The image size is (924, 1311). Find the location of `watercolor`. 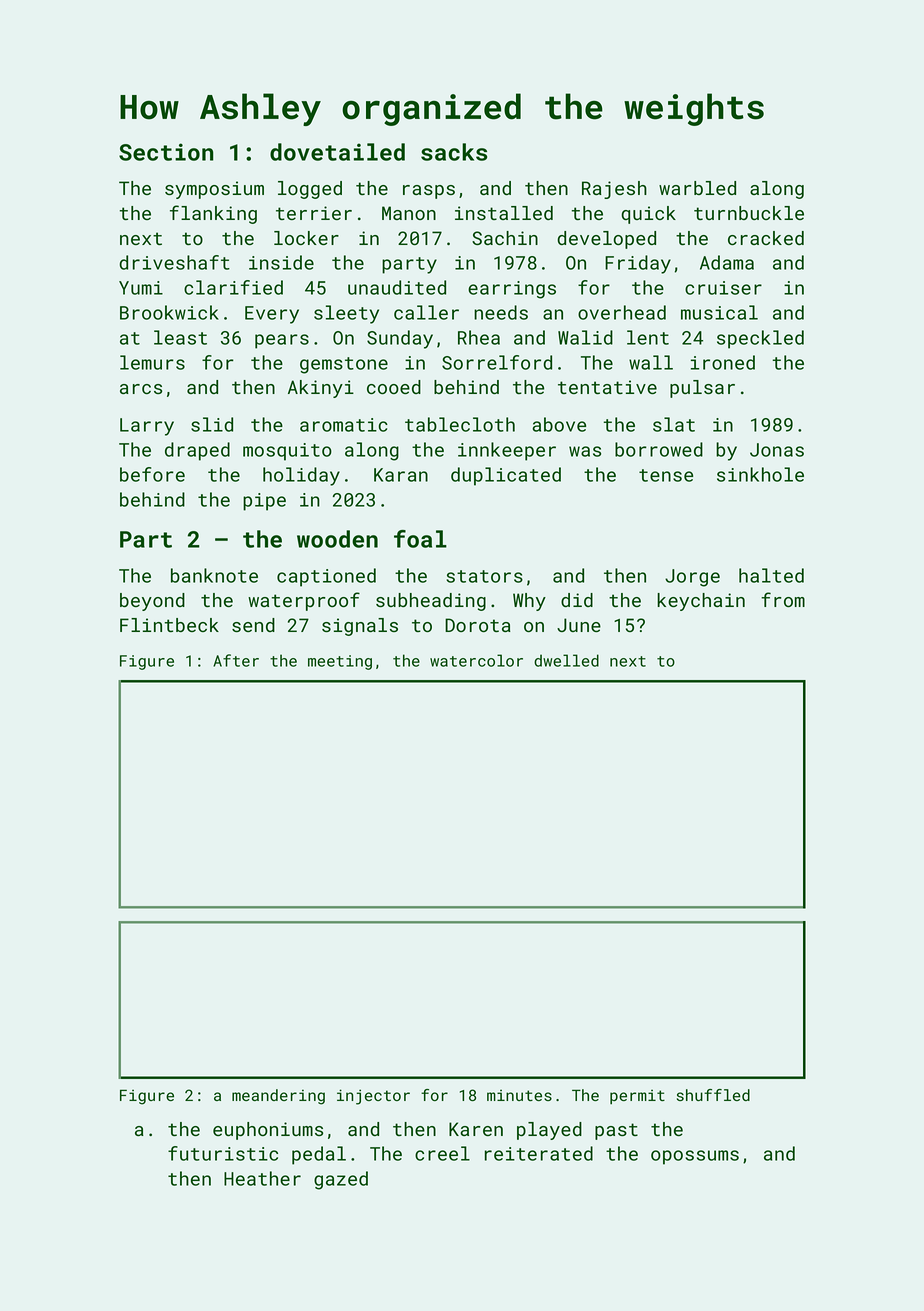

watercolor is located at coordinates (476, 660).
